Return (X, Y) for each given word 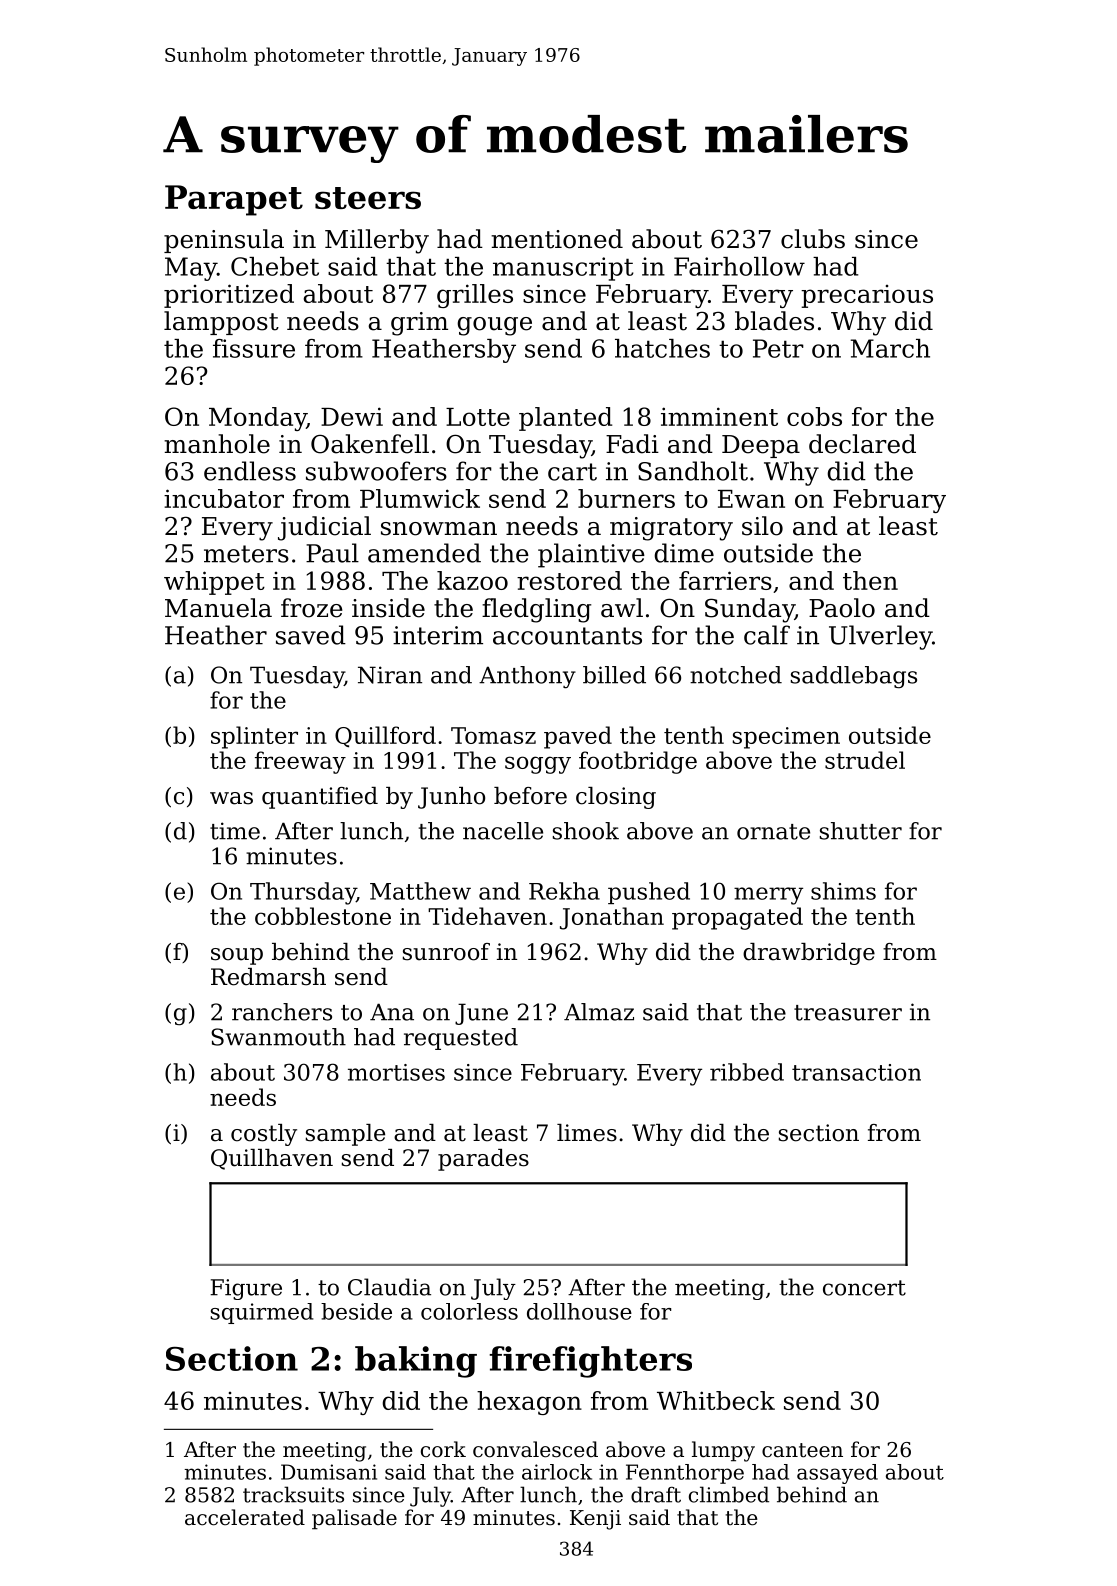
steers (368, 198)
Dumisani (329, 1472)
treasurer (848, 1013)
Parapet (234, 200)
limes (587, 1133)
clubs (813, 239)
